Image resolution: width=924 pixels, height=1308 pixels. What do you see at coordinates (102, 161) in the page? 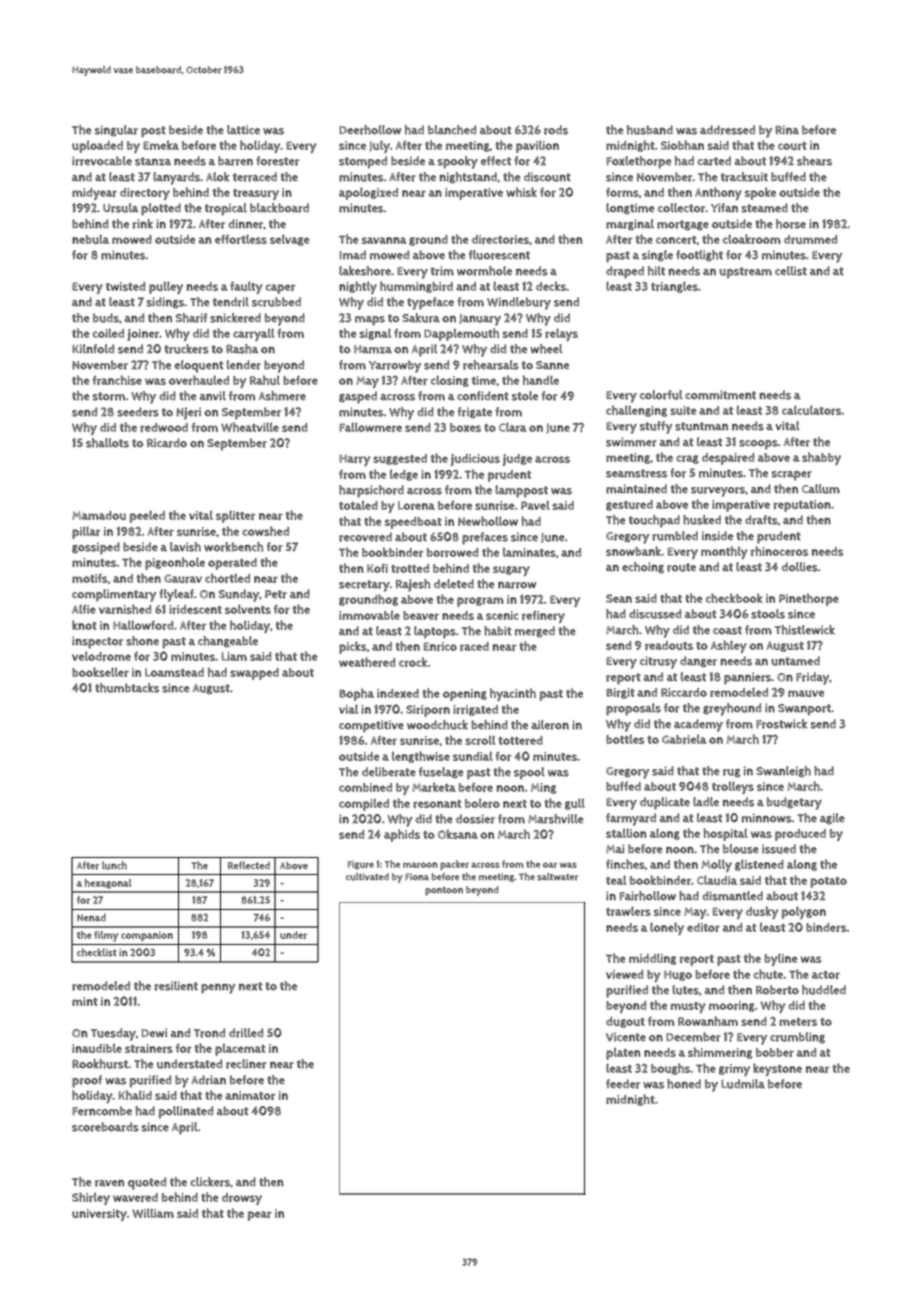
I see `irrevocable` at bounding box center [102, 161].
